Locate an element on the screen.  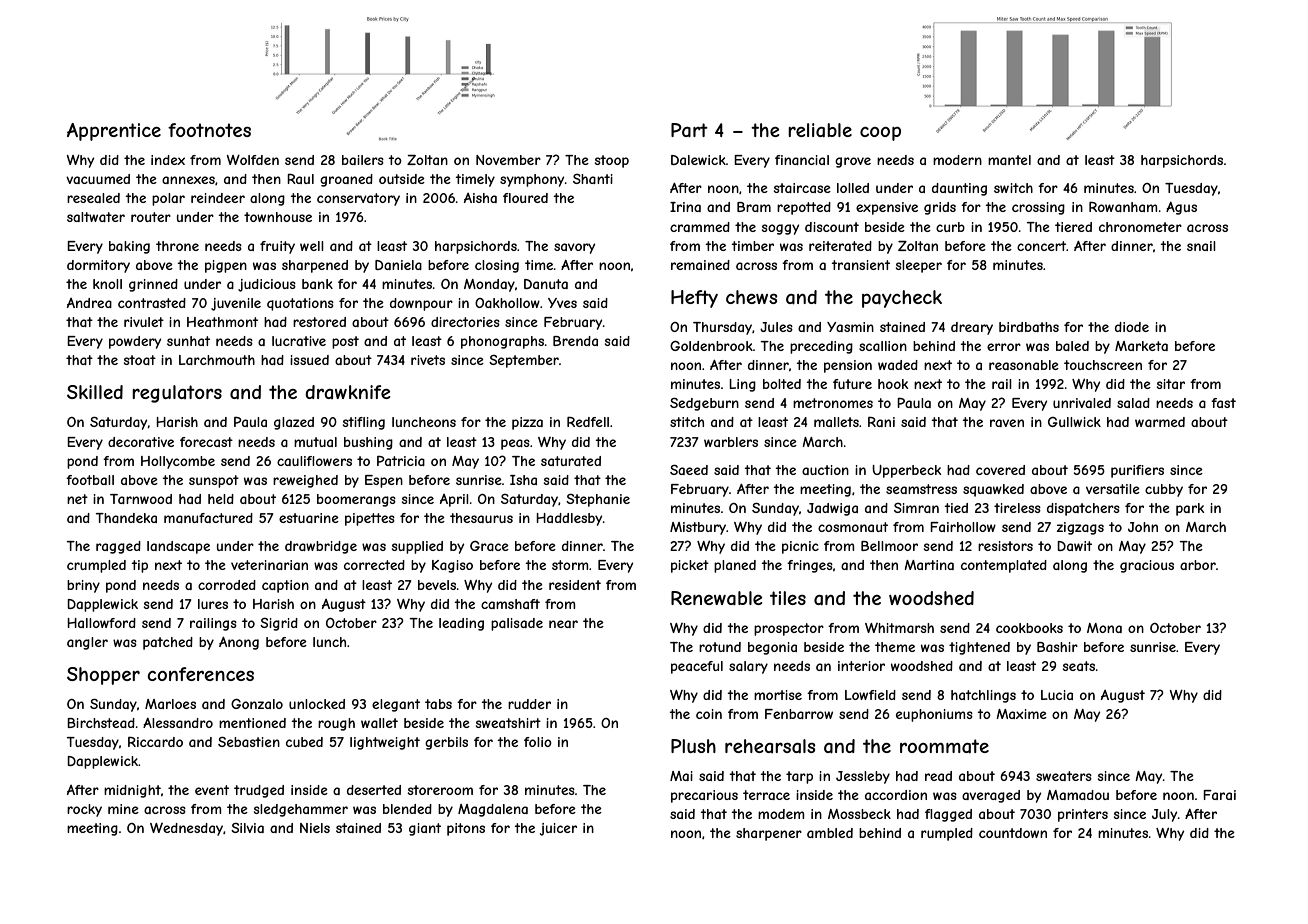
park is located at coordinates (1190, 509).
